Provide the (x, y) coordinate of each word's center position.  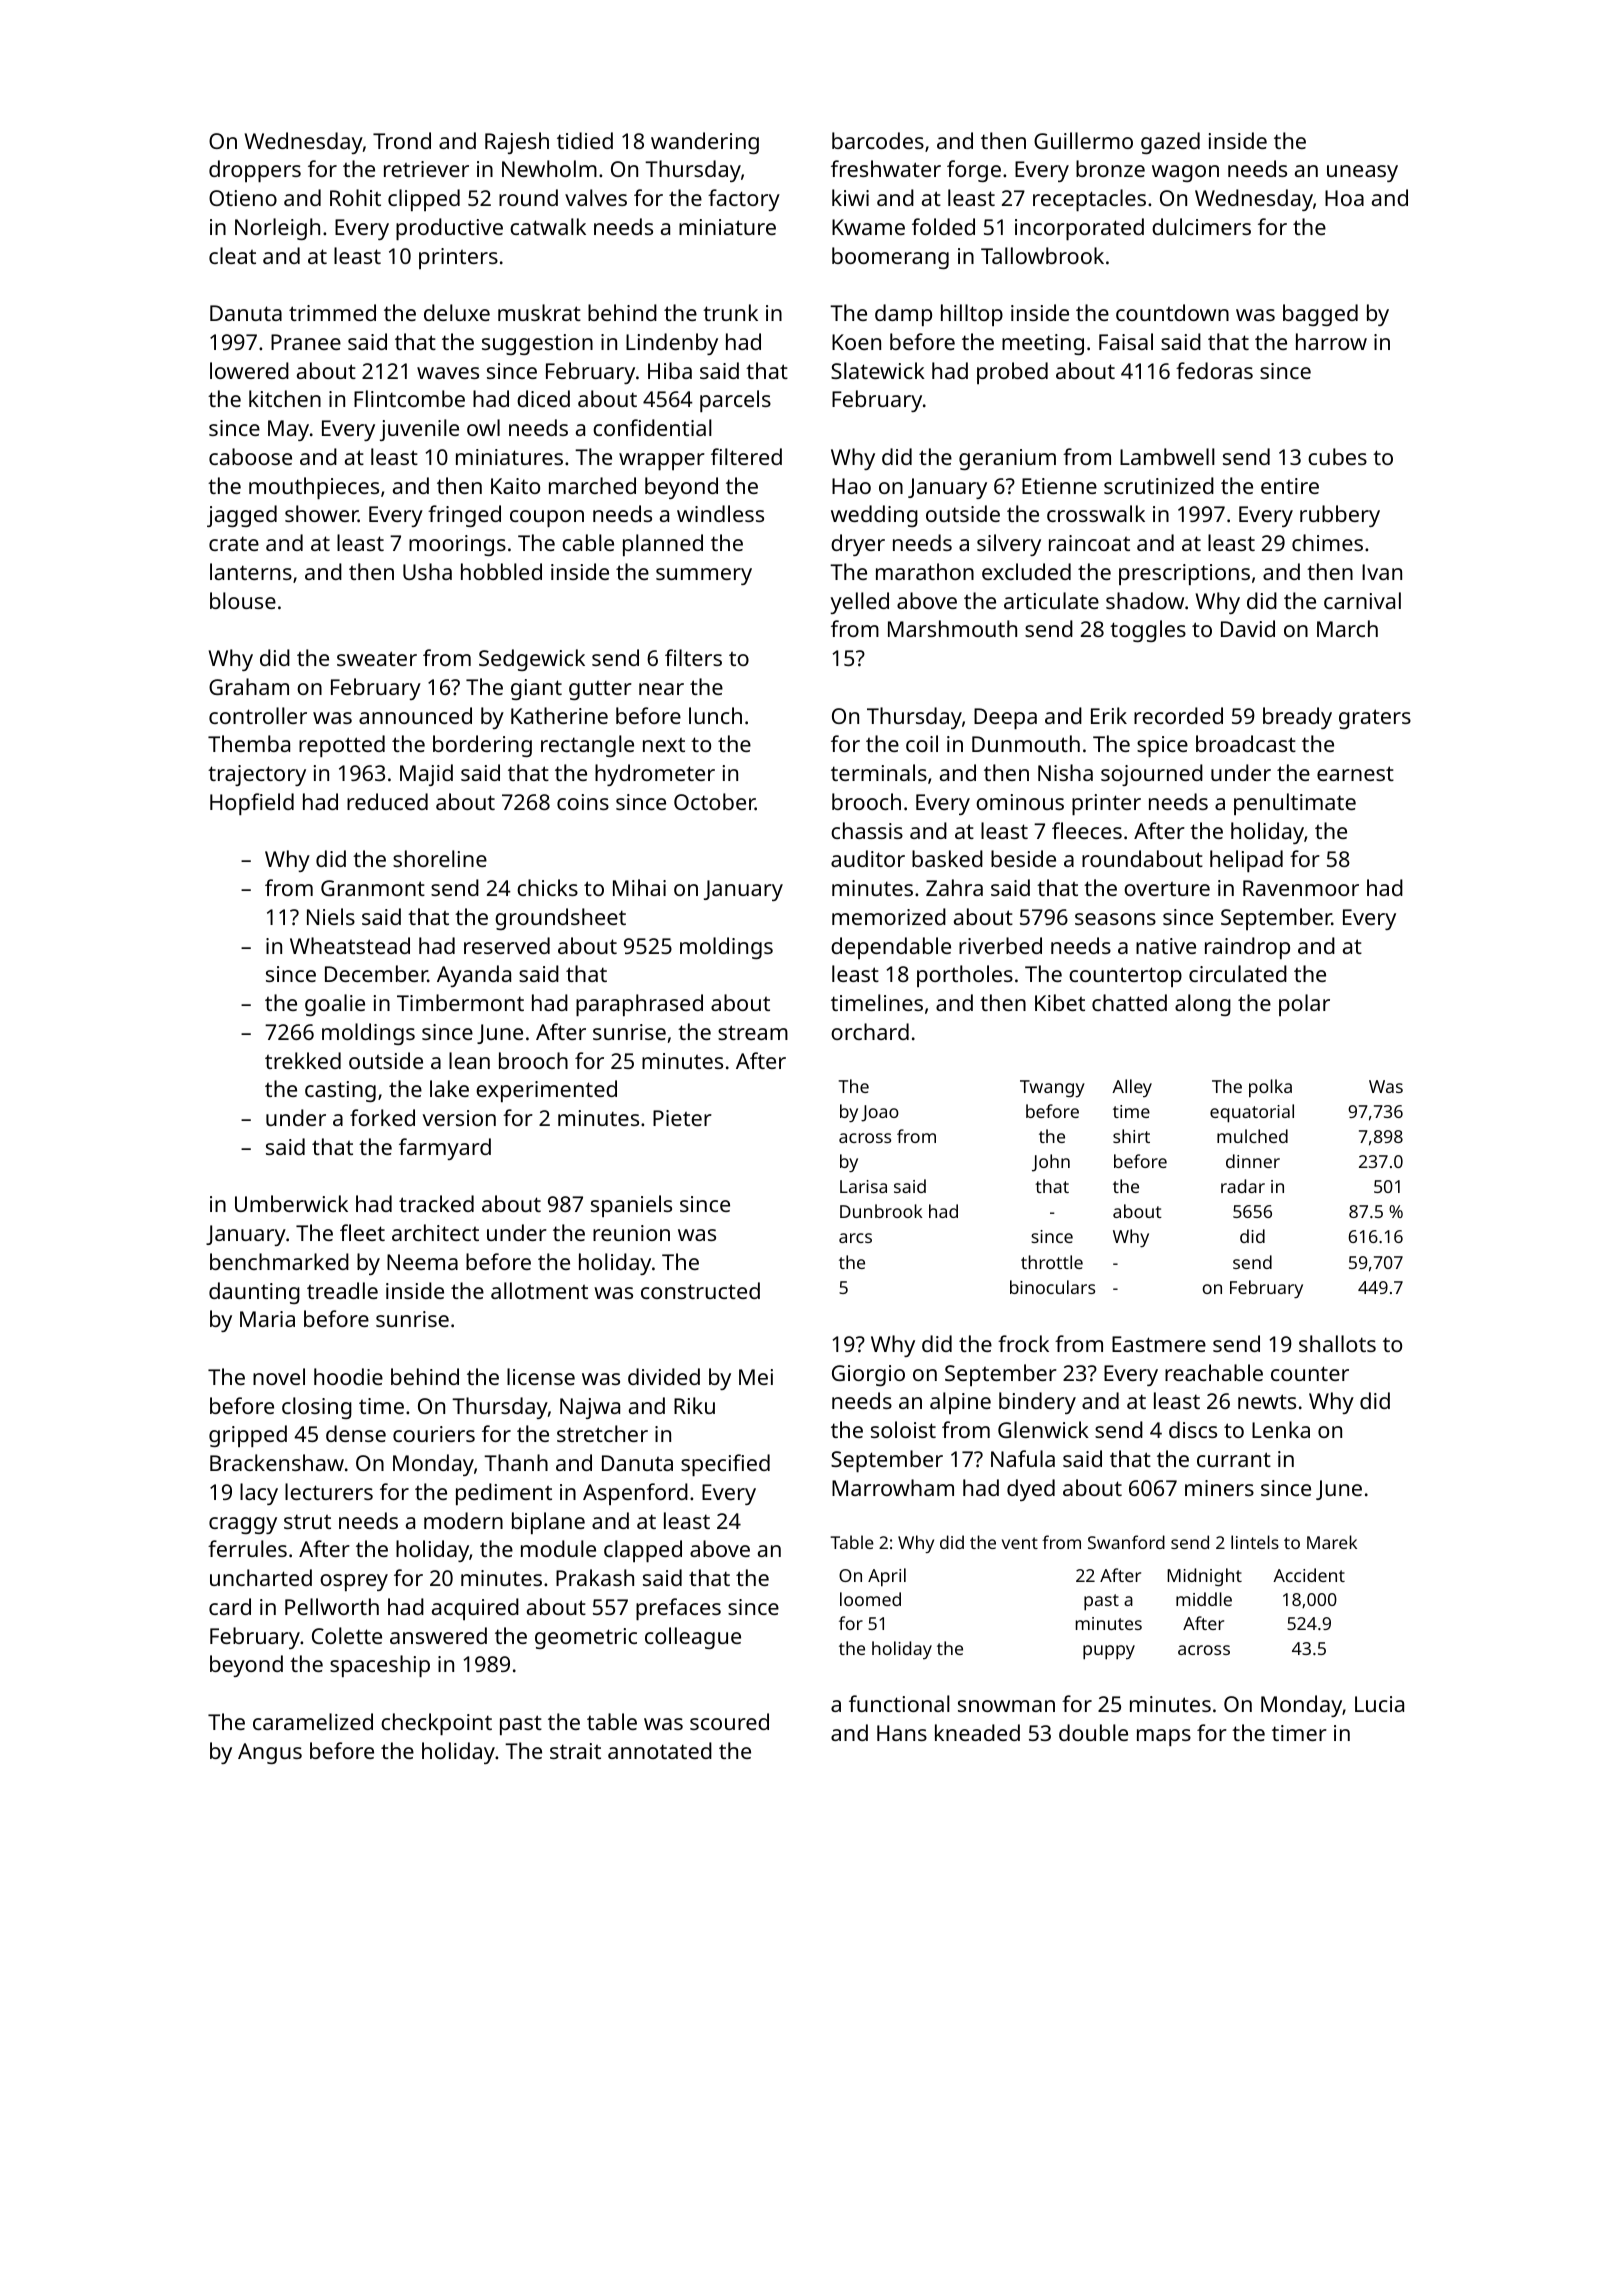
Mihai (639, 887)
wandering (705, 143)
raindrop (1247, 948)
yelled (859, 603)
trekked (303, 1060)
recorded (1178, 715)
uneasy (1362, 173)
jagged (242, 516)
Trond (402, 140)
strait (575, 1751)
